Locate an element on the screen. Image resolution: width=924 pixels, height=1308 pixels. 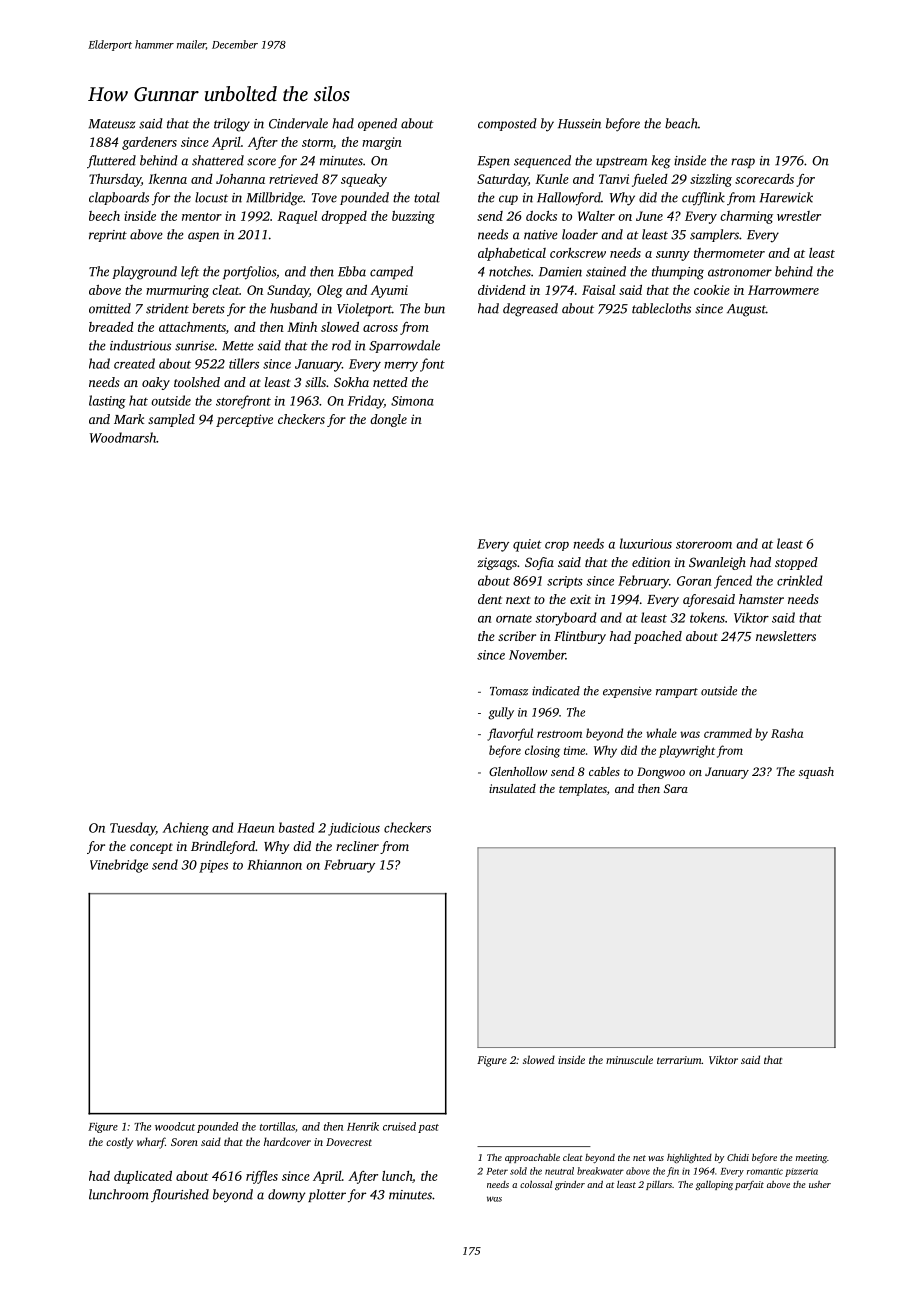
poached is located at coordinates (658, 637).
